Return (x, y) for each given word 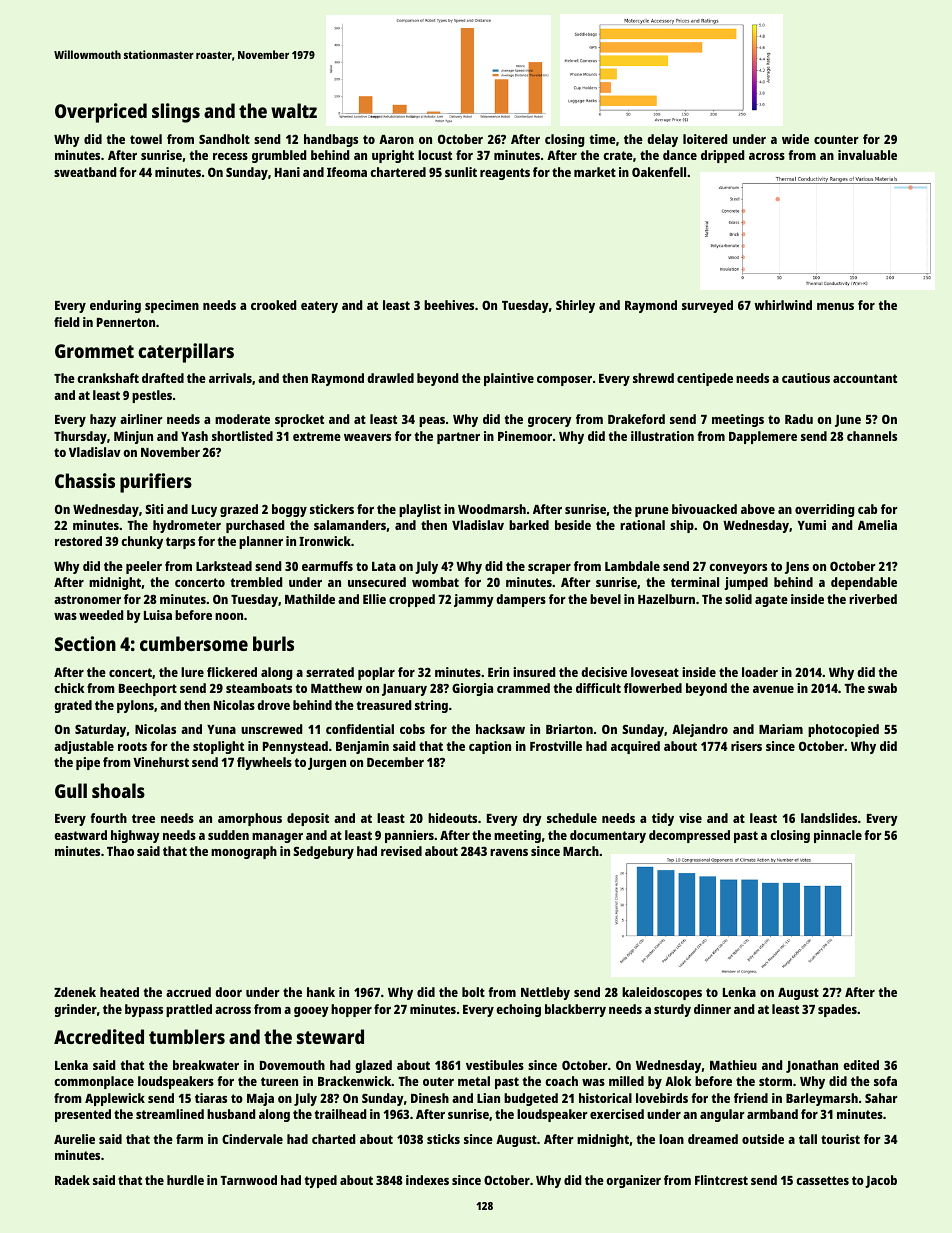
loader (760, 672)
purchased (255, 526)
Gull (71, 790)
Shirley (575, 306)
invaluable (867, 155)
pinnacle (838, 836)
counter (836, 139)
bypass (144, 1010)
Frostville (556, 746)
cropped (412, 600)
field (66, 322)
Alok (678, 1081)
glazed (373, 1066)
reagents (505, 174)
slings (176, 113)
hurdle (185, 1180)
